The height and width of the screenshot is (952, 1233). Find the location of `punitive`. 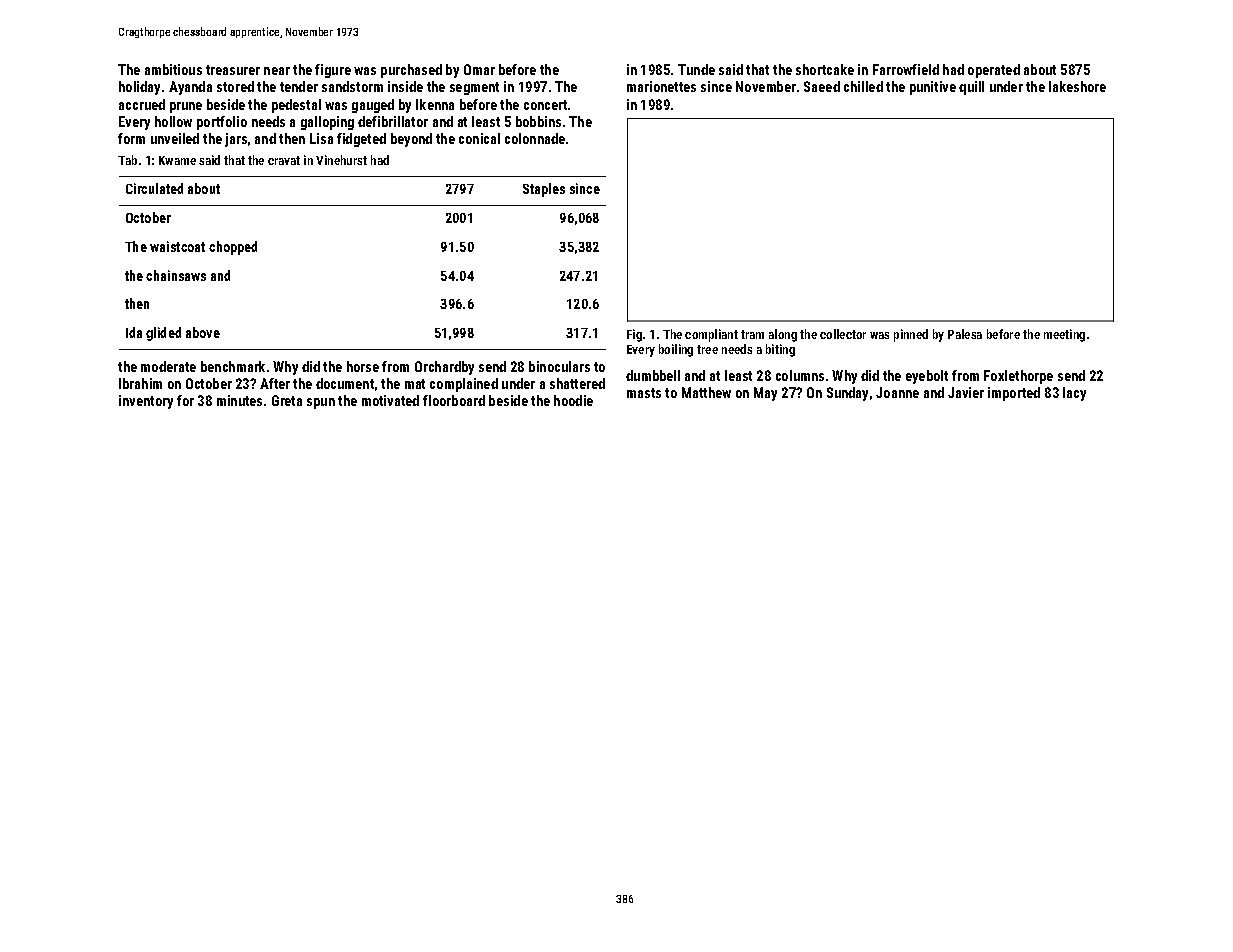

punitive is located at coordinates (933, 88).
